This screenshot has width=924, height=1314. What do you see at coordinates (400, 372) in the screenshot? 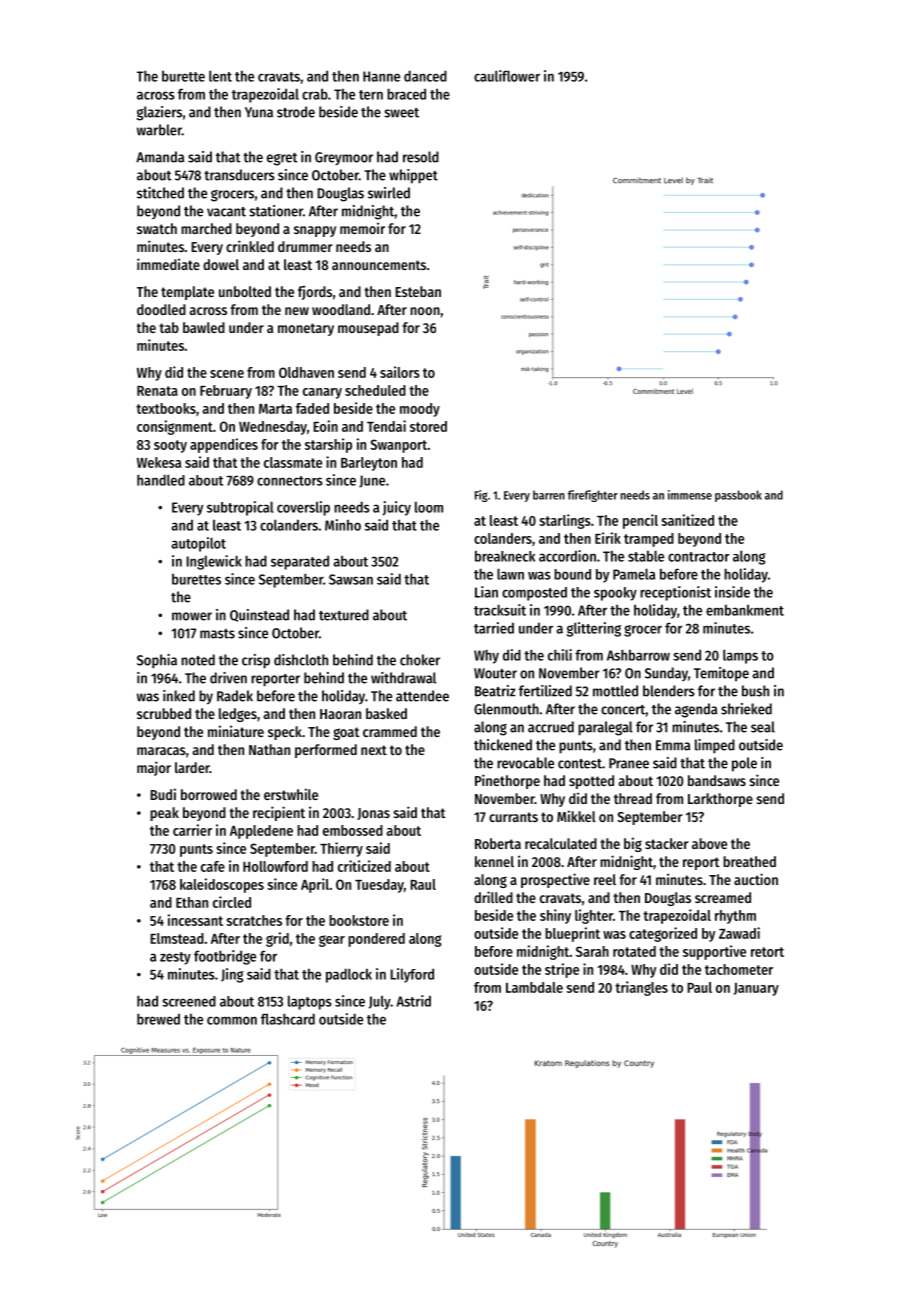
I see `sailors` at bounding box center [400, 372].
